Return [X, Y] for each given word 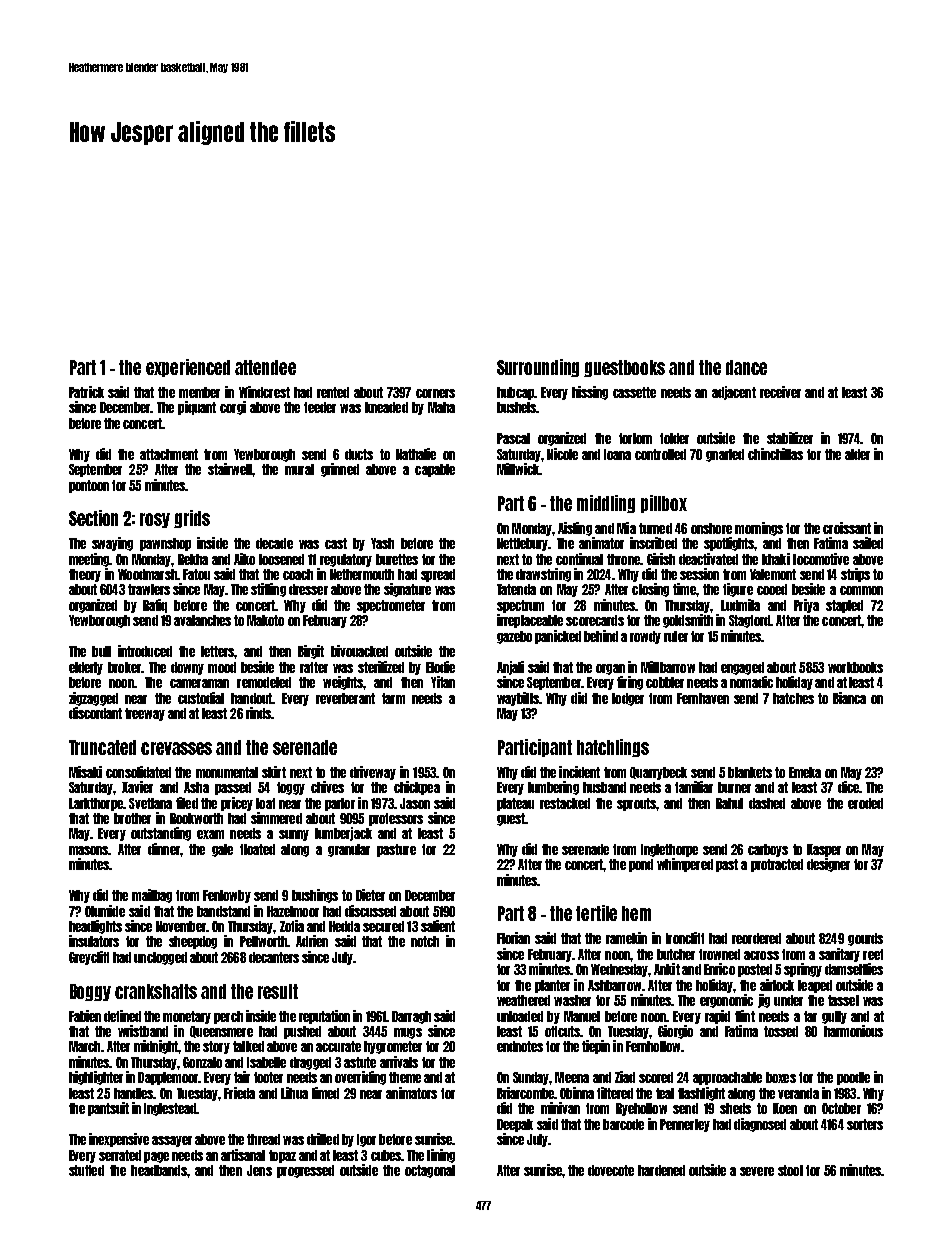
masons [88, 850]
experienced [188, 368]
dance [746, 367]
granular [349, 850]
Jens [259, 1170]
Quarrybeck [658, 773]
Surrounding [538, 368]
